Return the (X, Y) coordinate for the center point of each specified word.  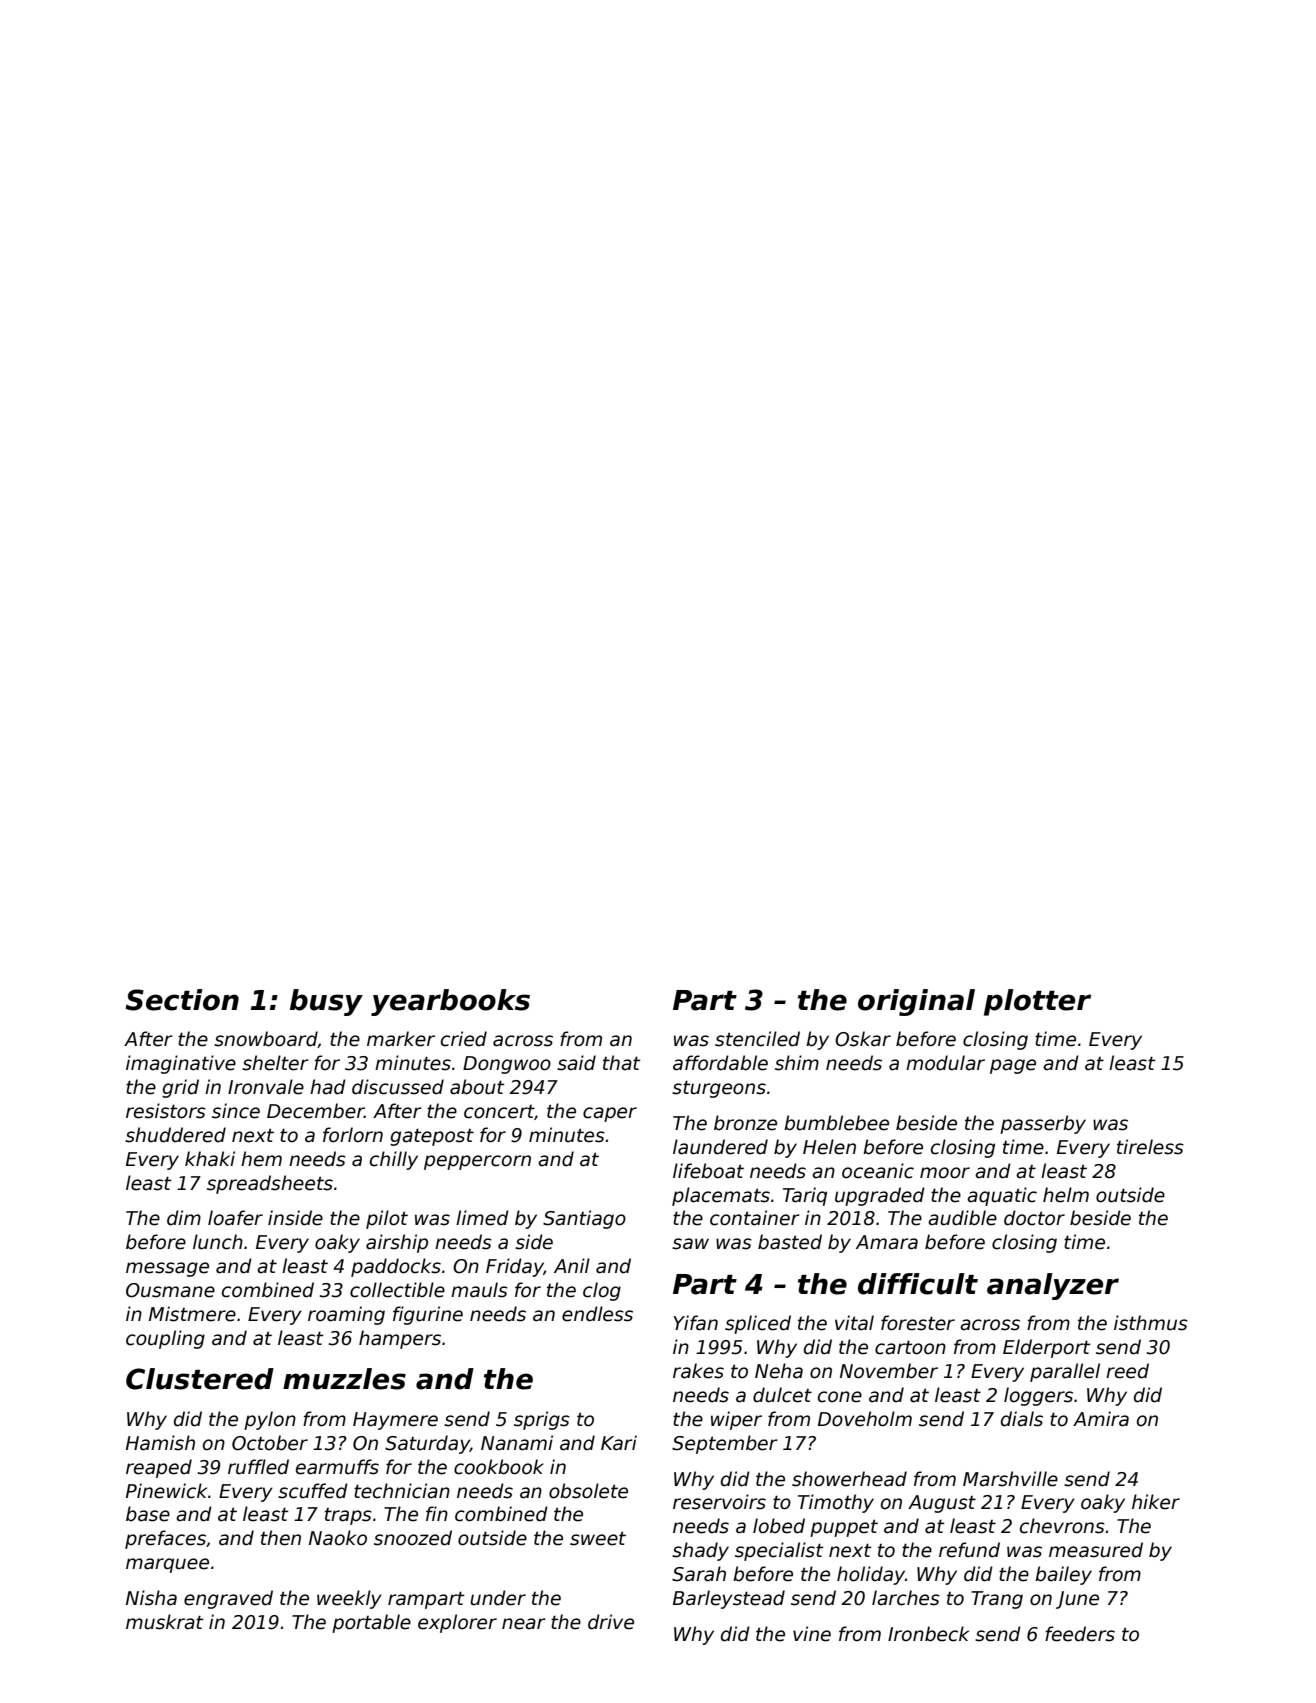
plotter (1037, 1002)
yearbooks (450, 1002)
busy (326, 1002)
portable (371, 1623)
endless (597, 1314)
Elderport (1047, 1348)
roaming (346, 1315)
